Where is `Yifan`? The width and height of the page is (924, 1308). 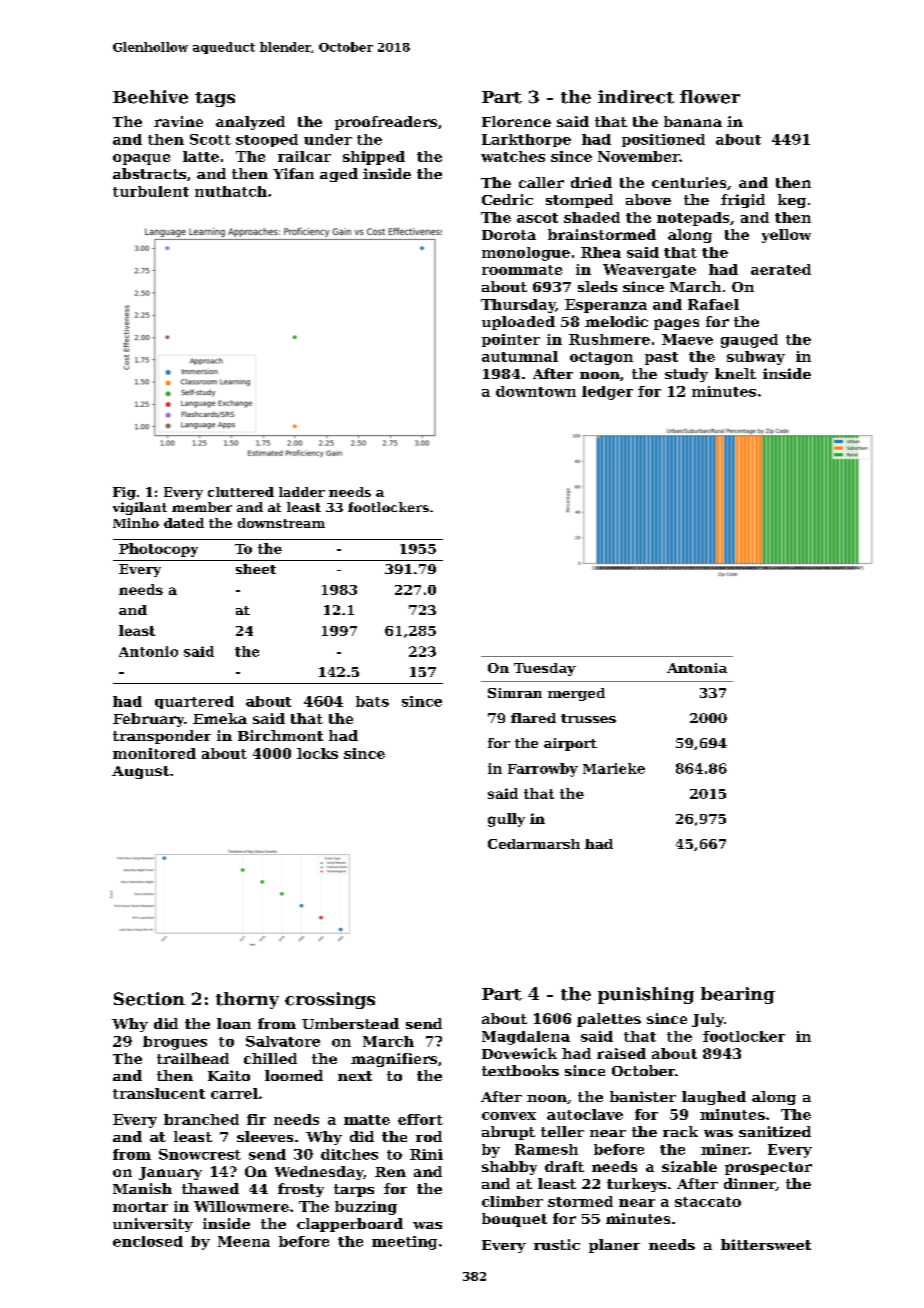
Yifan is located at coordinates (293, 173).
